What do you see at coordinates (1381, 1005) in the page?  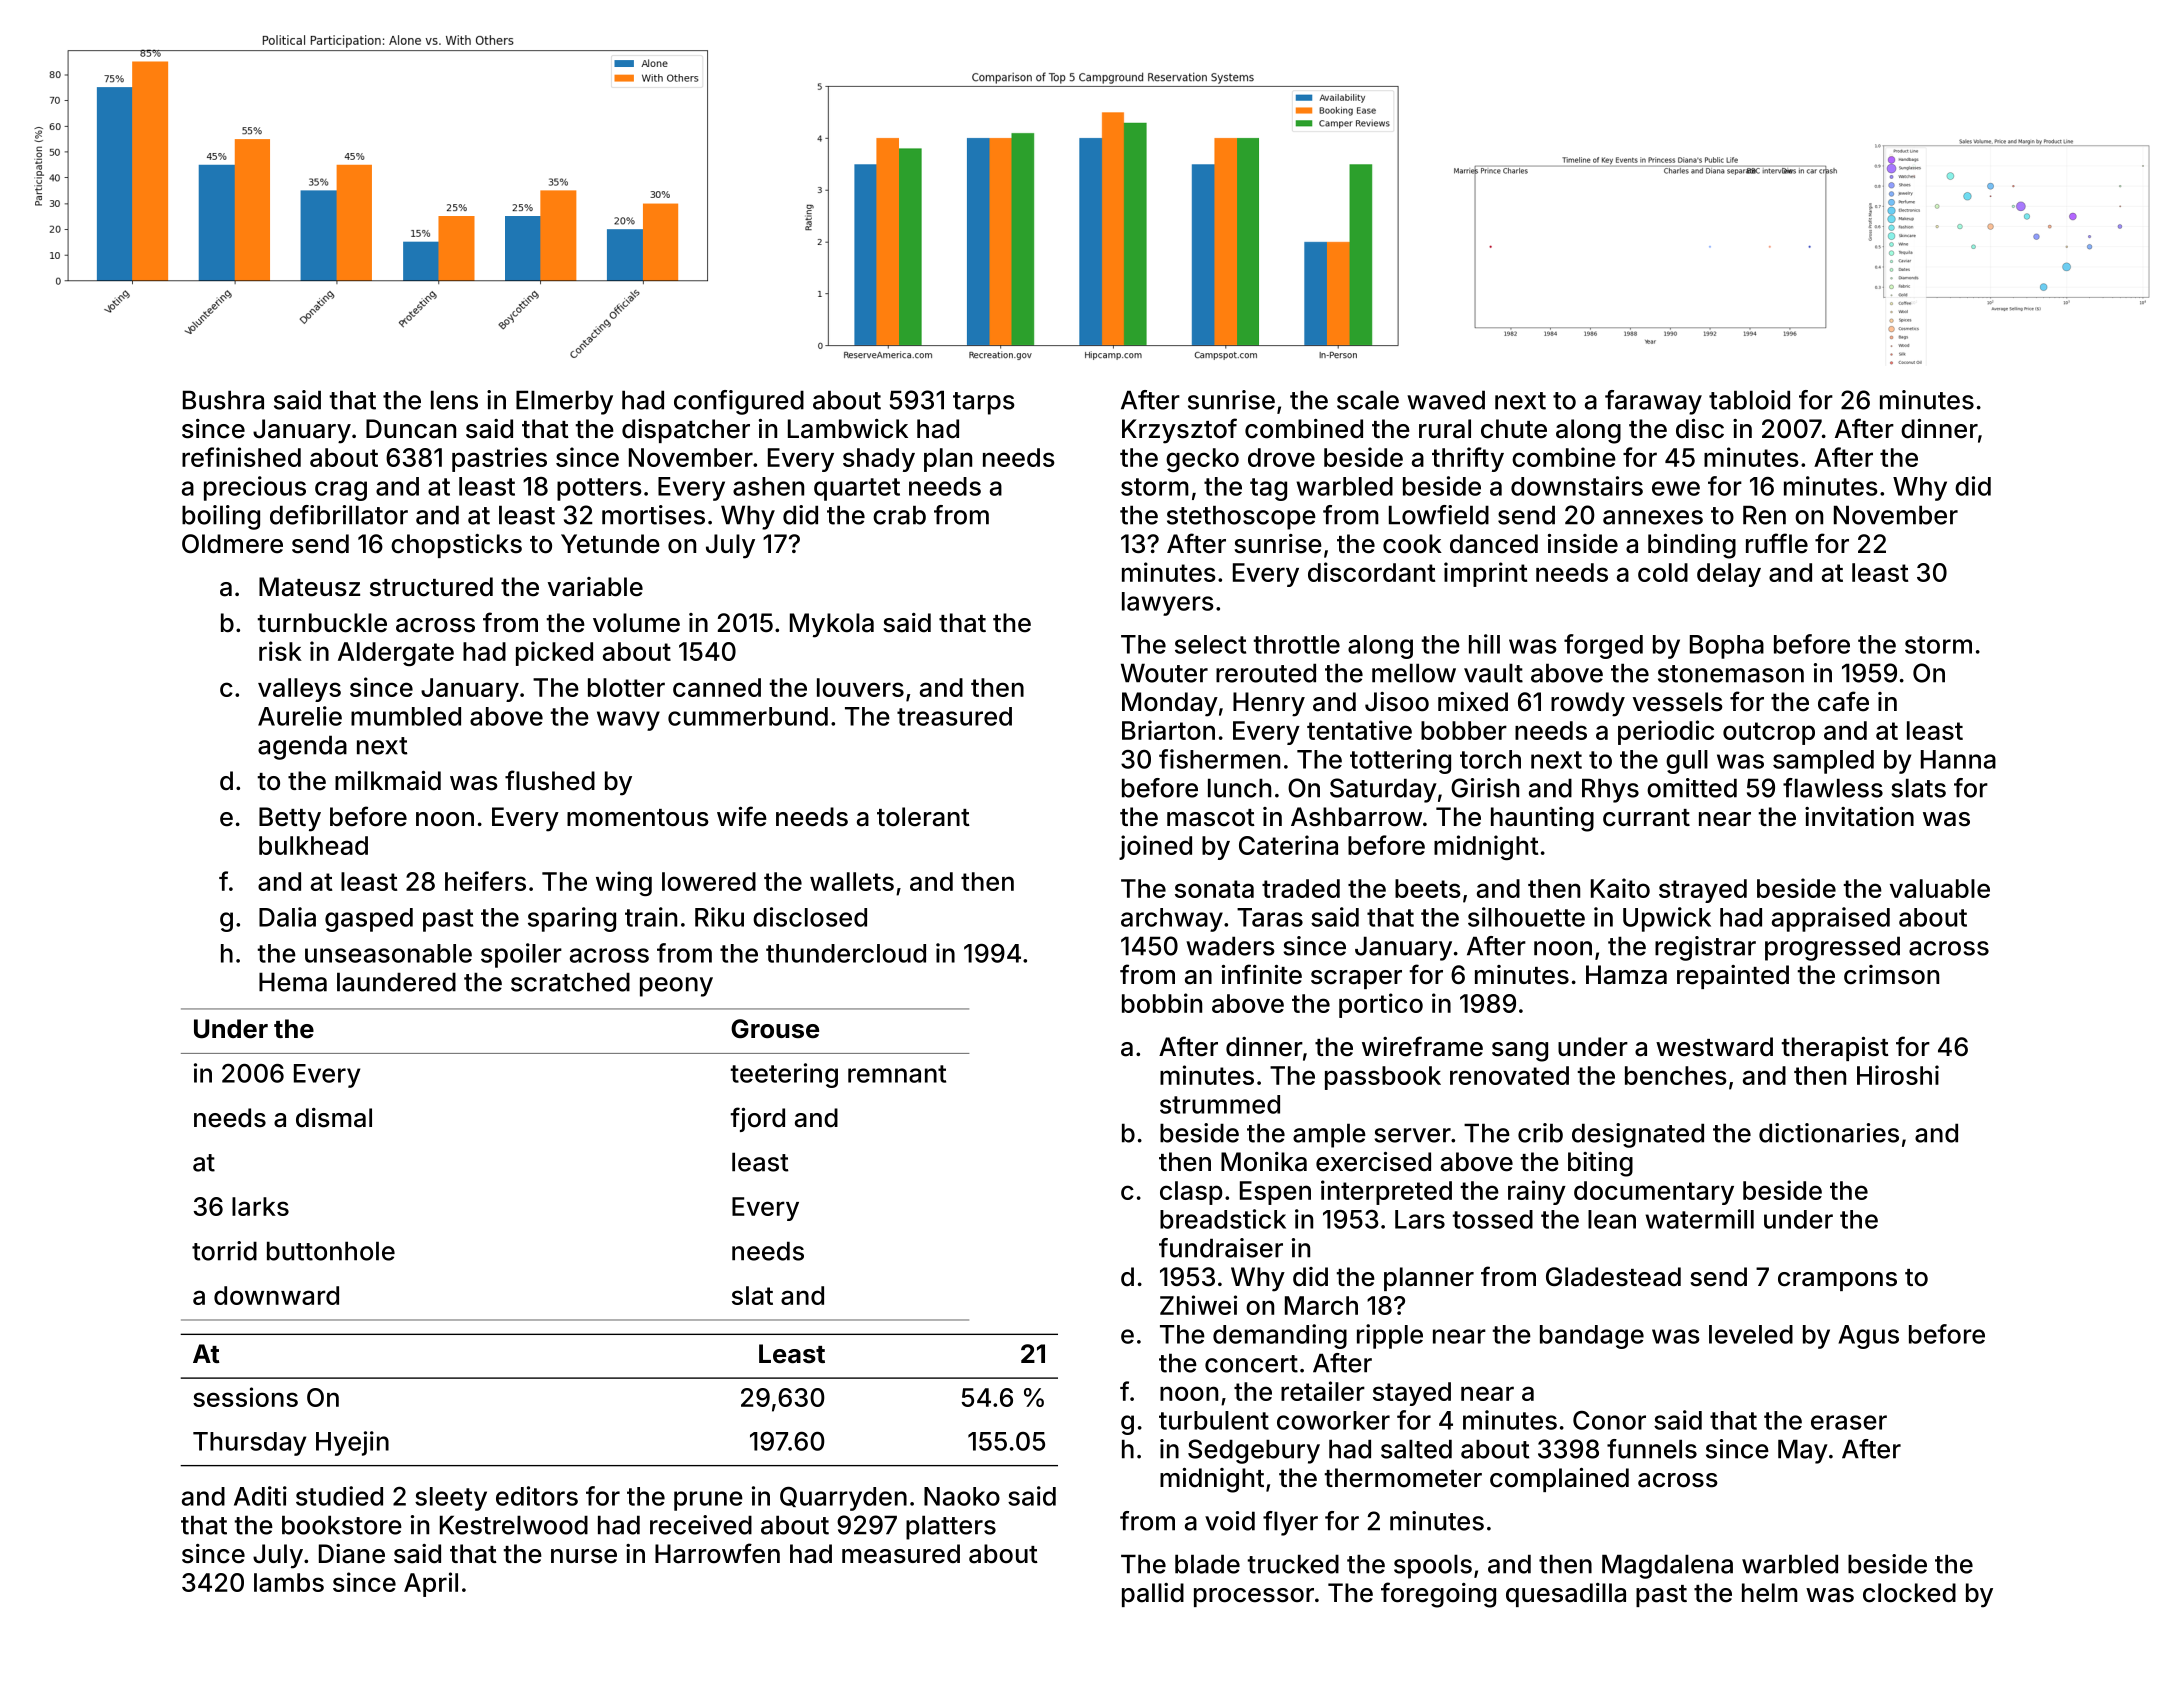 I see `portico` at bounding box center [1381, 1005].
